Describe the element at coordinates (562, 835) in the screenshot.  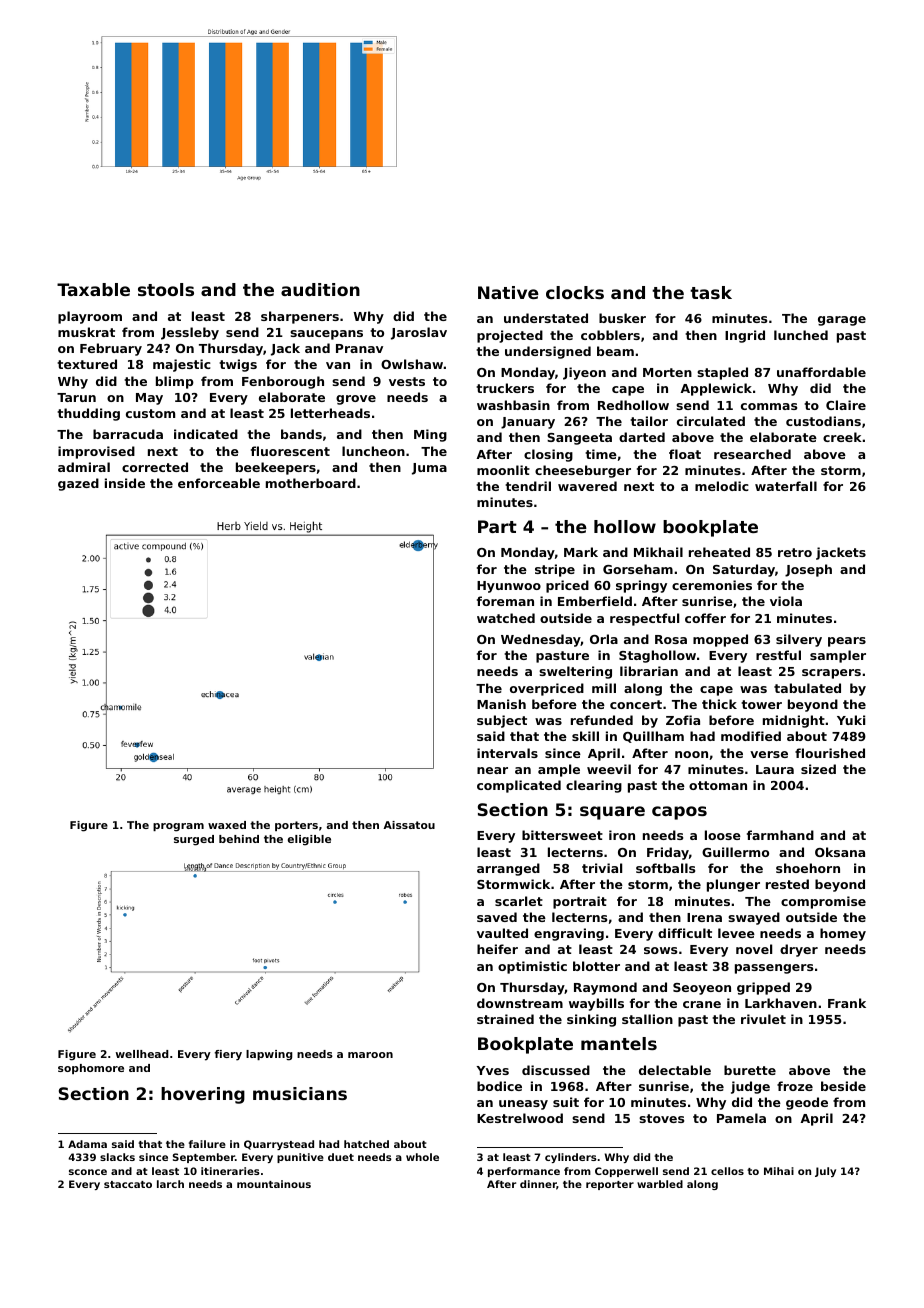
I see `bittersweet` at that location.
